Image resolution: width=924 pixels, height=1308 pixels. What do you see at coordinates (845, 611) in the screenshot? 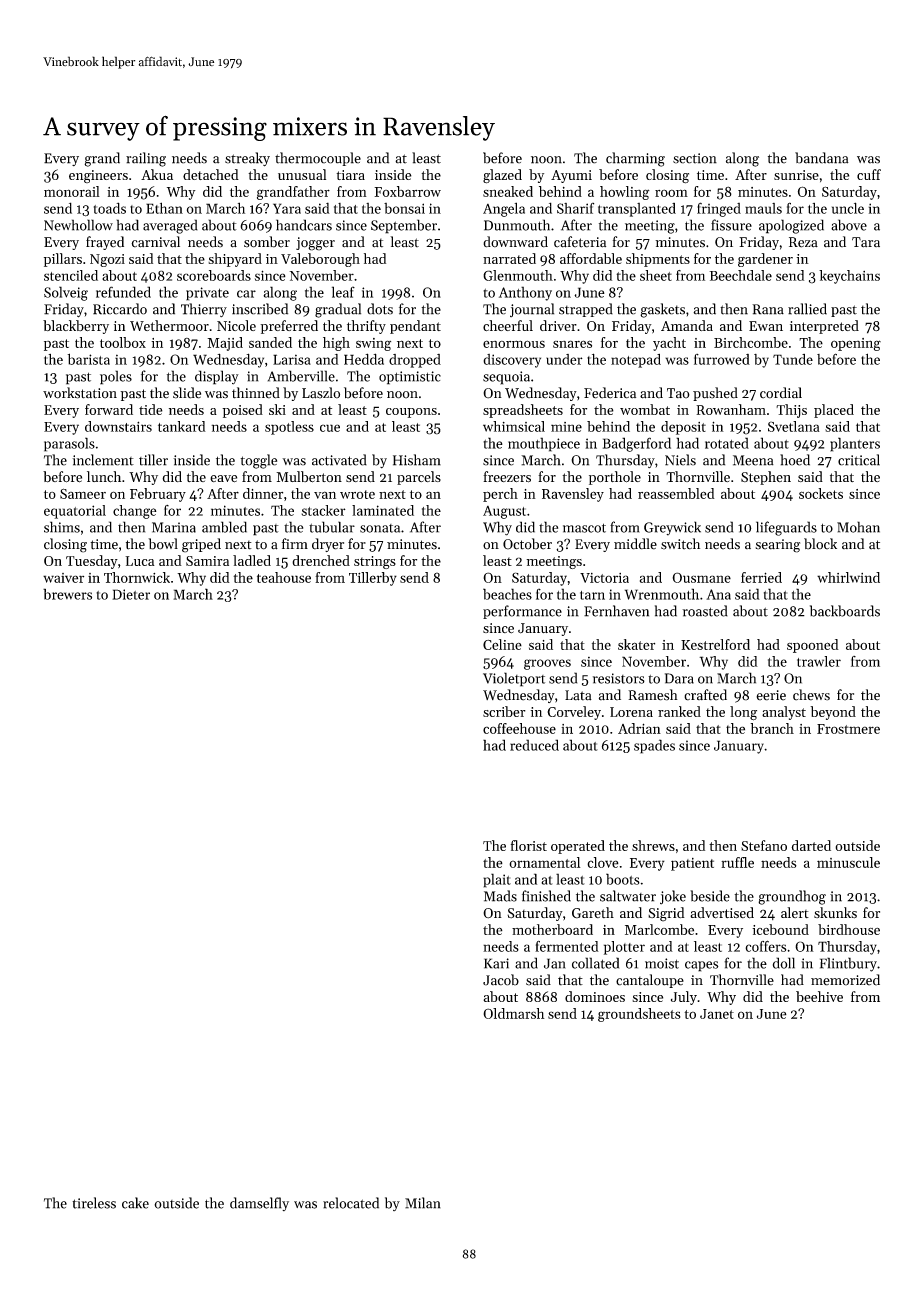
I see `backboards` at bounding box center [845, 611].
